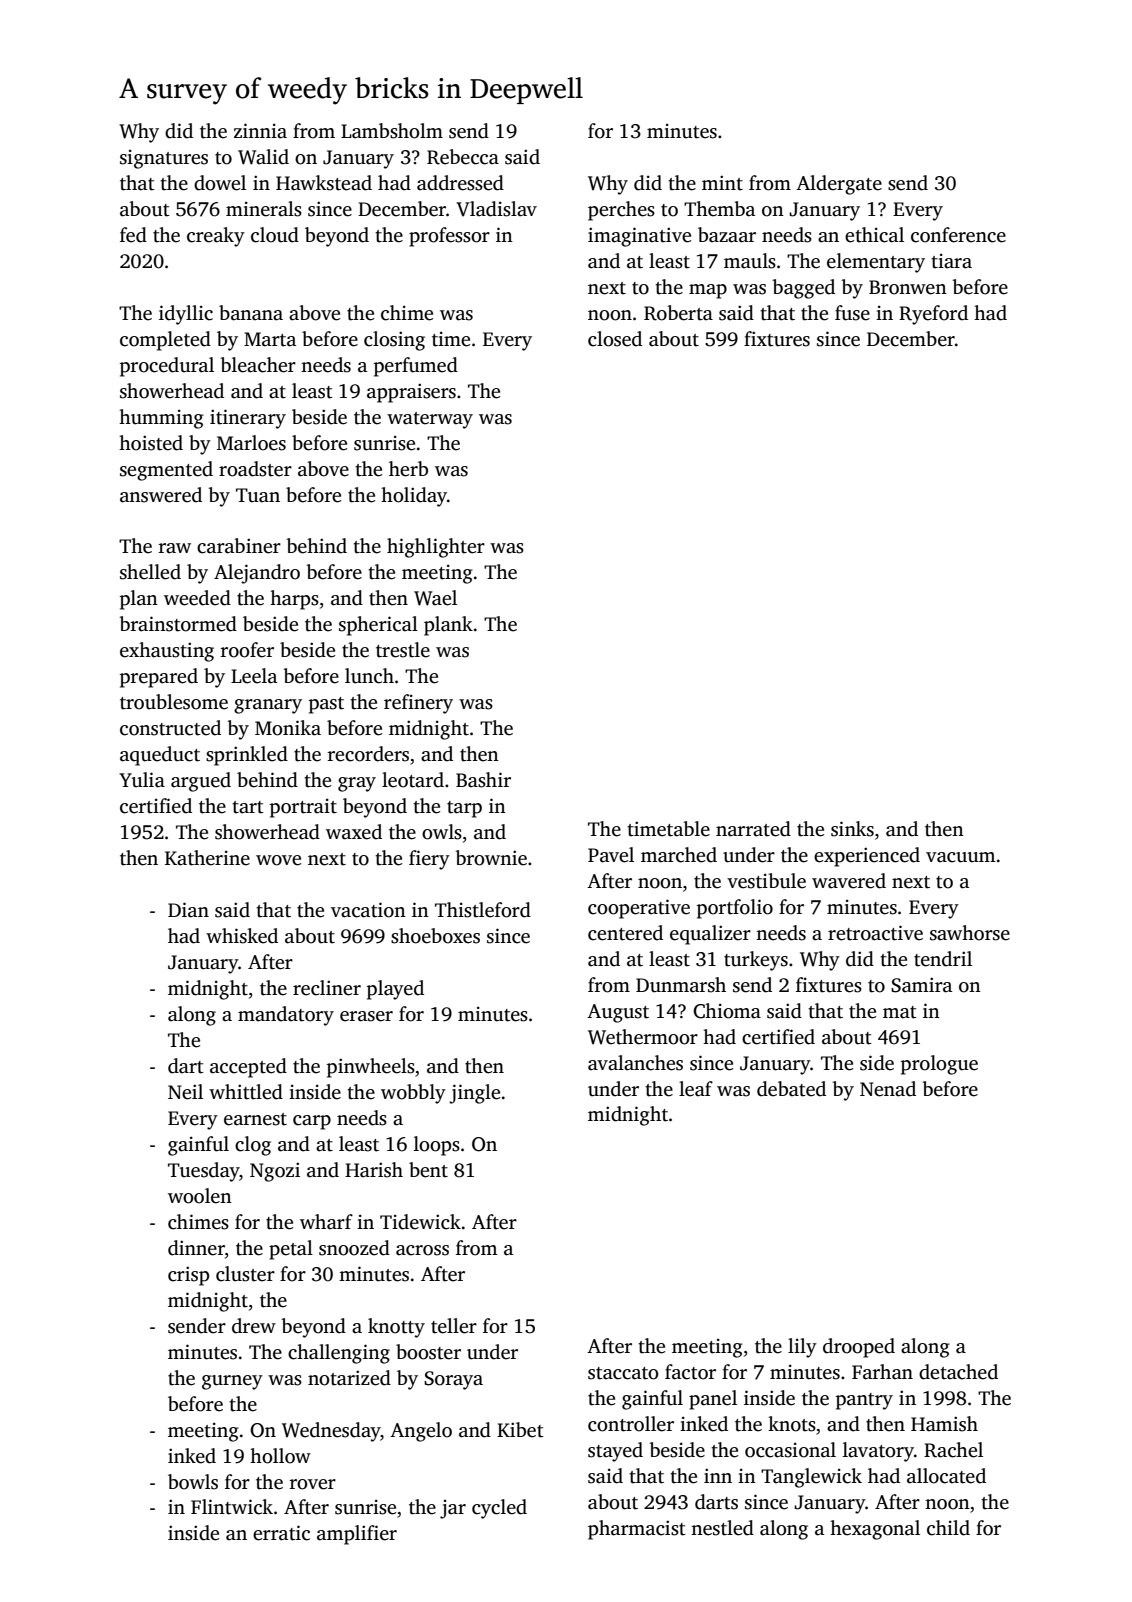 Image resolution: width=1132 pixels, height=1602 pixels. What do you see at coordinates (802, 1348) in the screenshot?
I see `lily` at bounding box center [802, 1348].
